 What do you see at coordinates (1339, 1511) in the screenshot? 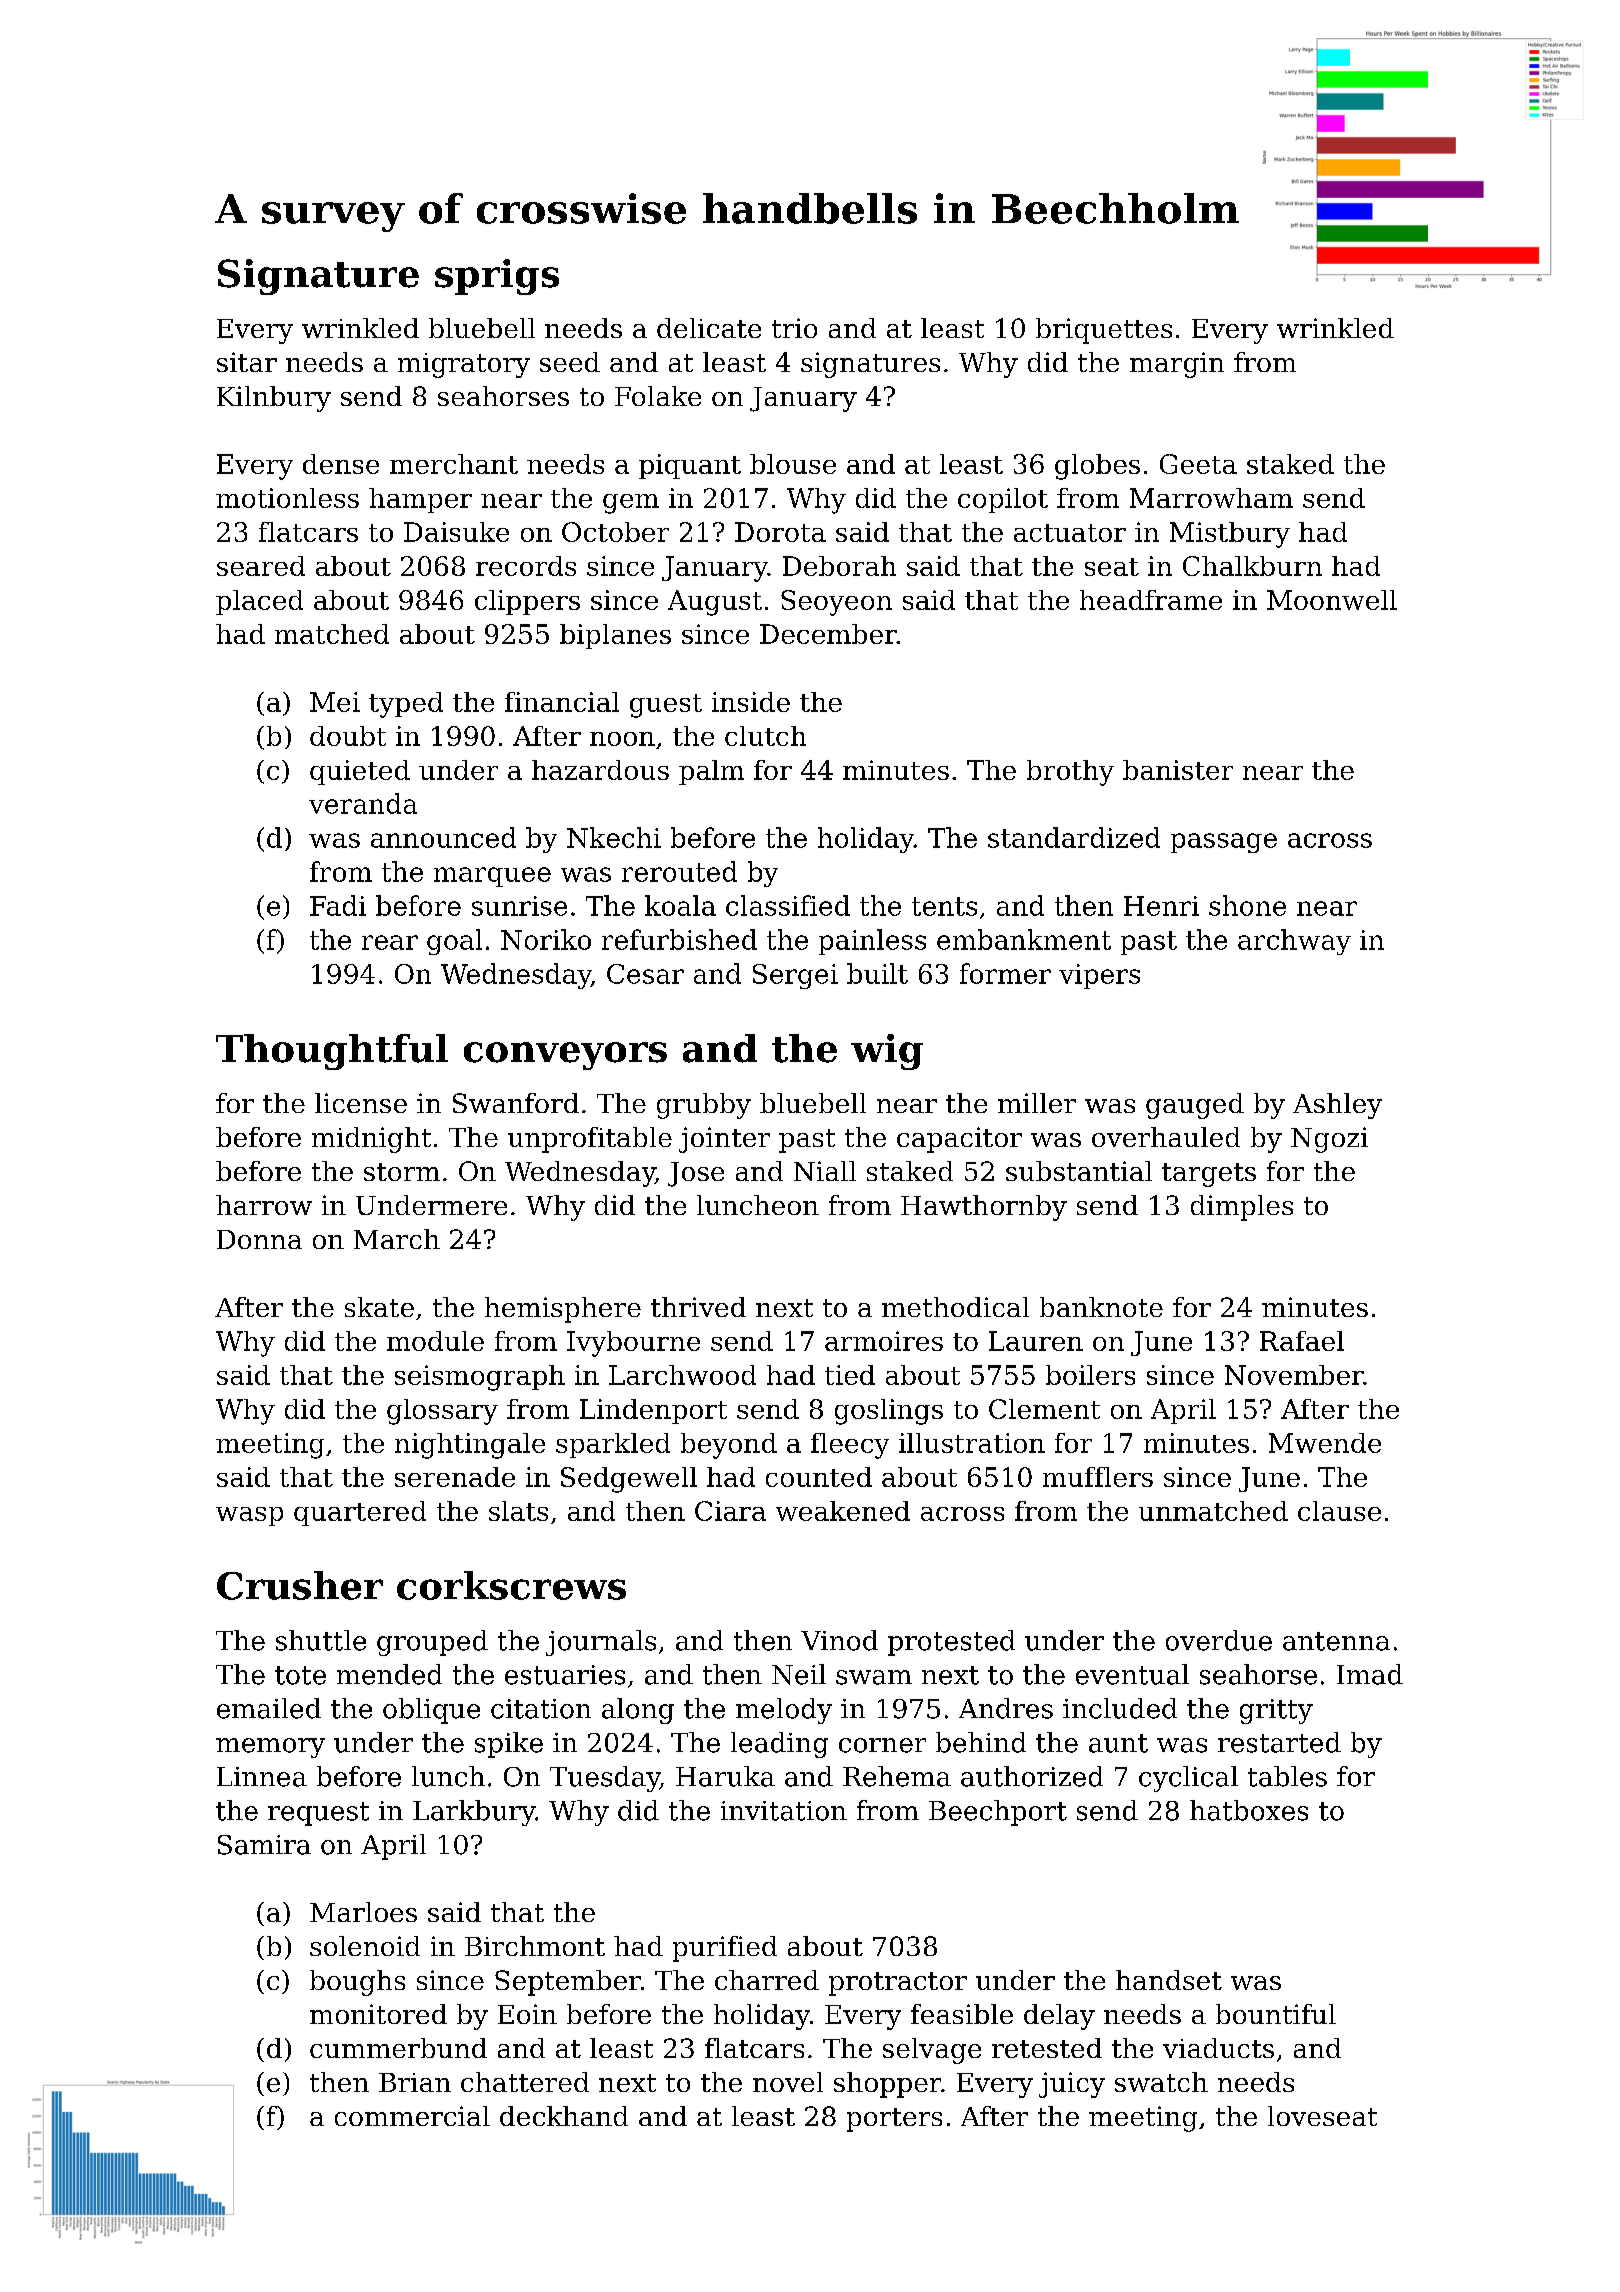
I see `clause` at bounding box center [1339, 1511].
